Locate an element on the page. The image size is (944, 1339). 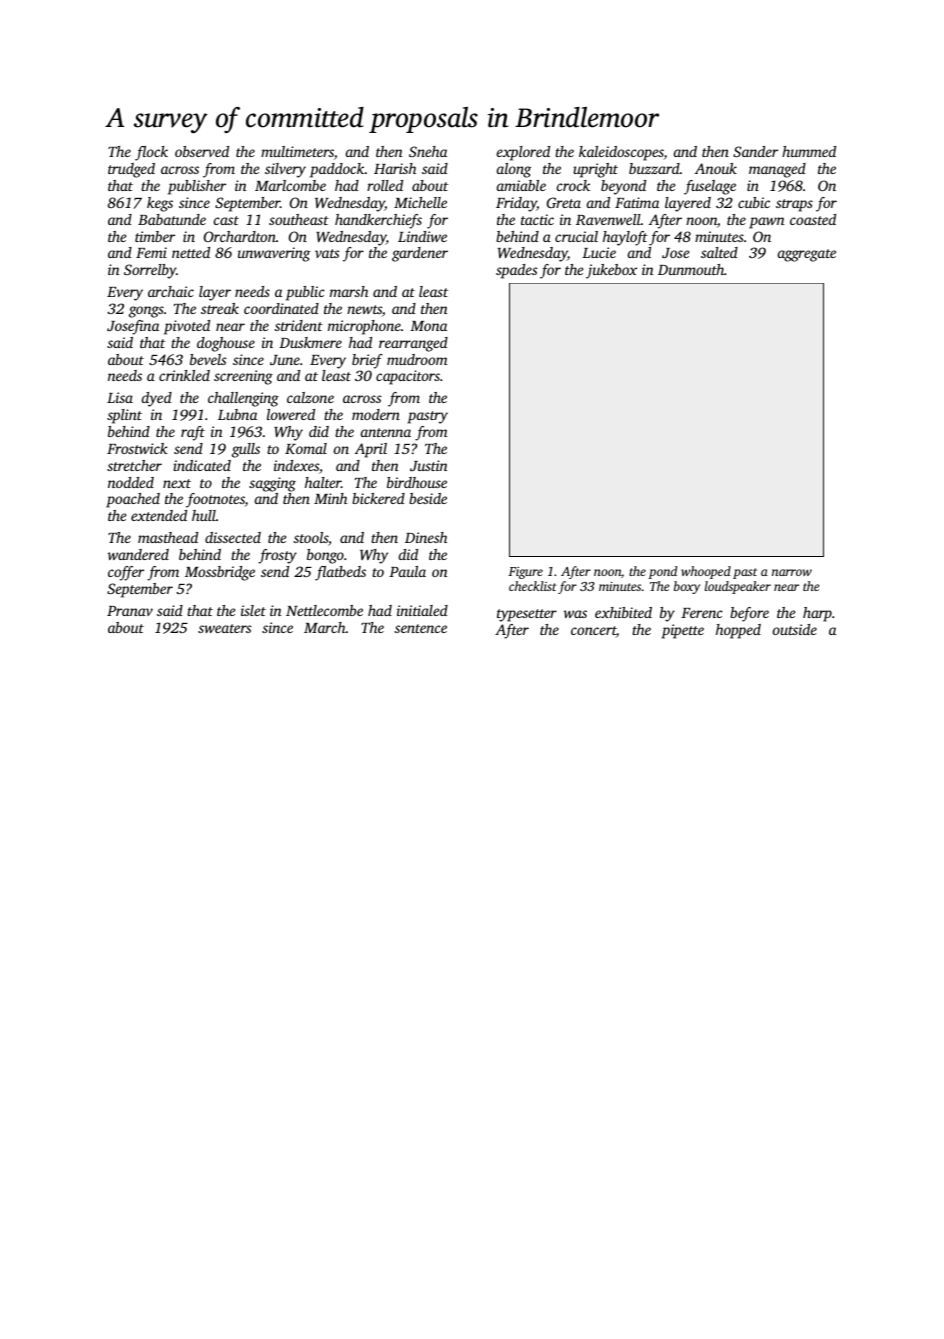
kegs is located at coordinates (160, 204).
